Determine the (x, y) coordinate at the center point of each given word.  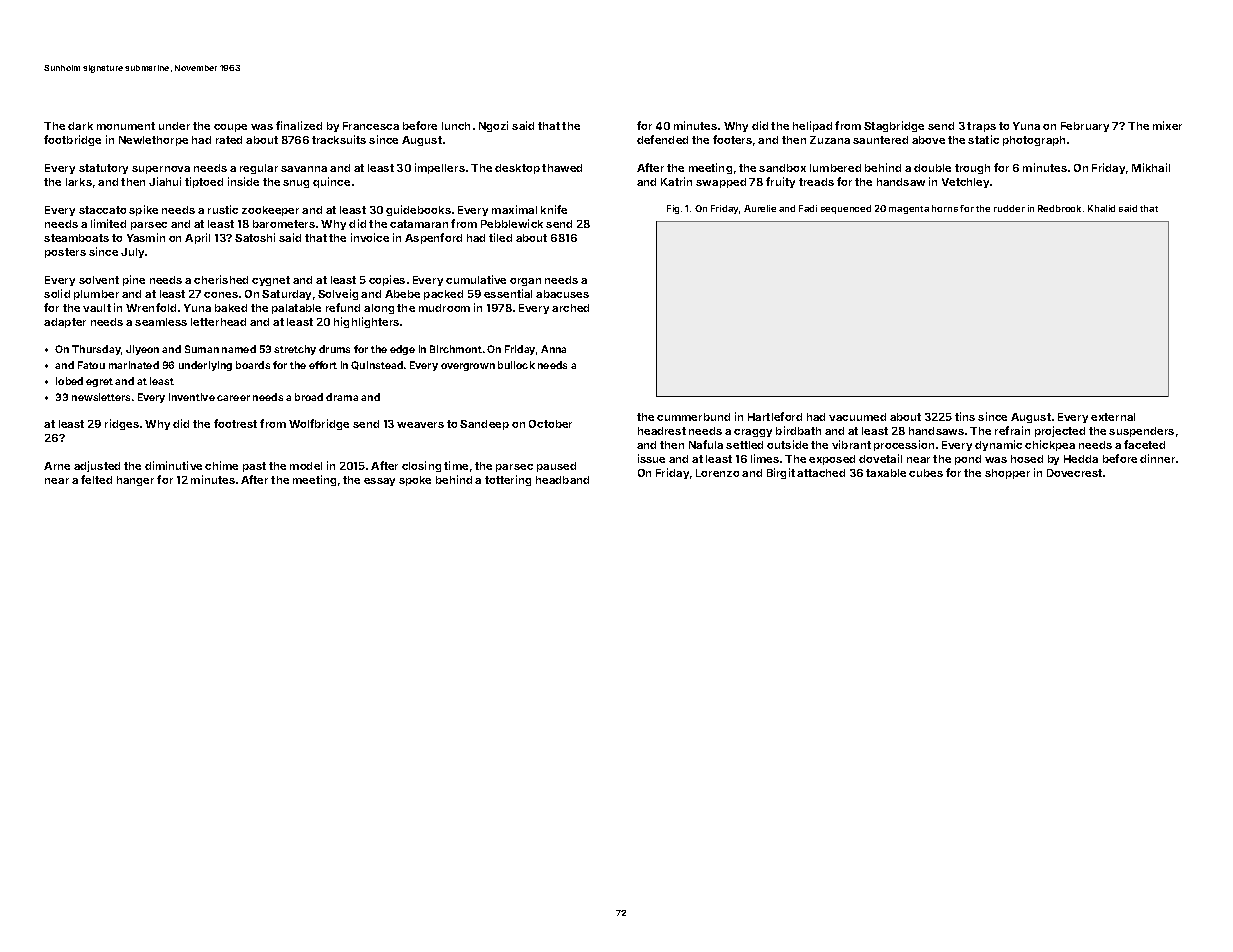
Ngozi (493, 126)
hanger (135, 481)
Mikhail (1151, 167)
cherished (221, 279)
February (1085, 127)
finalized (299, 125)
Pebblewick (512, 223)
